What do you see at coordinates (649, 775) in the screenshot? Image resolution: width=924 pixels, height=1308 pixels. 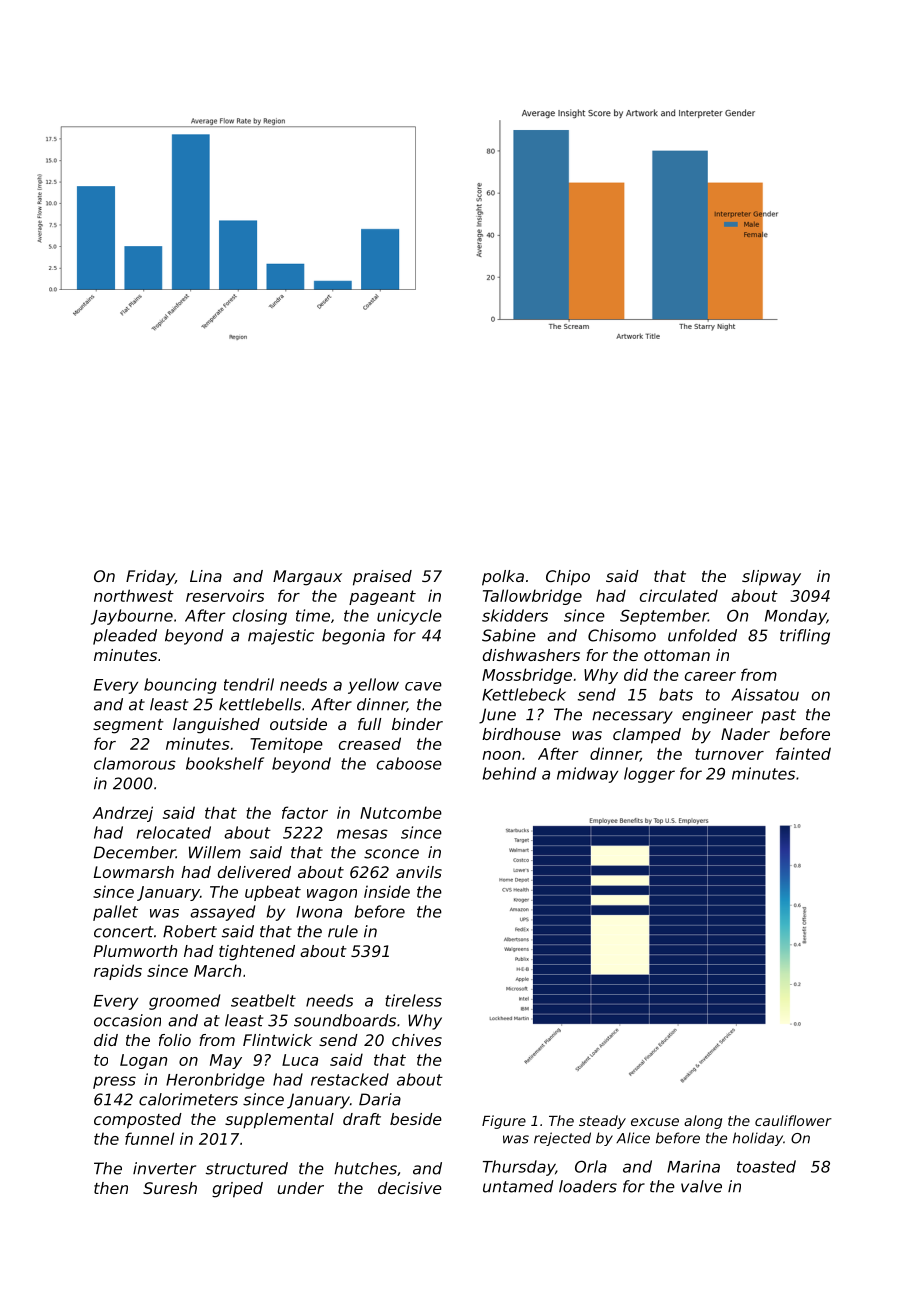 I see `logger` at bounding box center [649, 775].
